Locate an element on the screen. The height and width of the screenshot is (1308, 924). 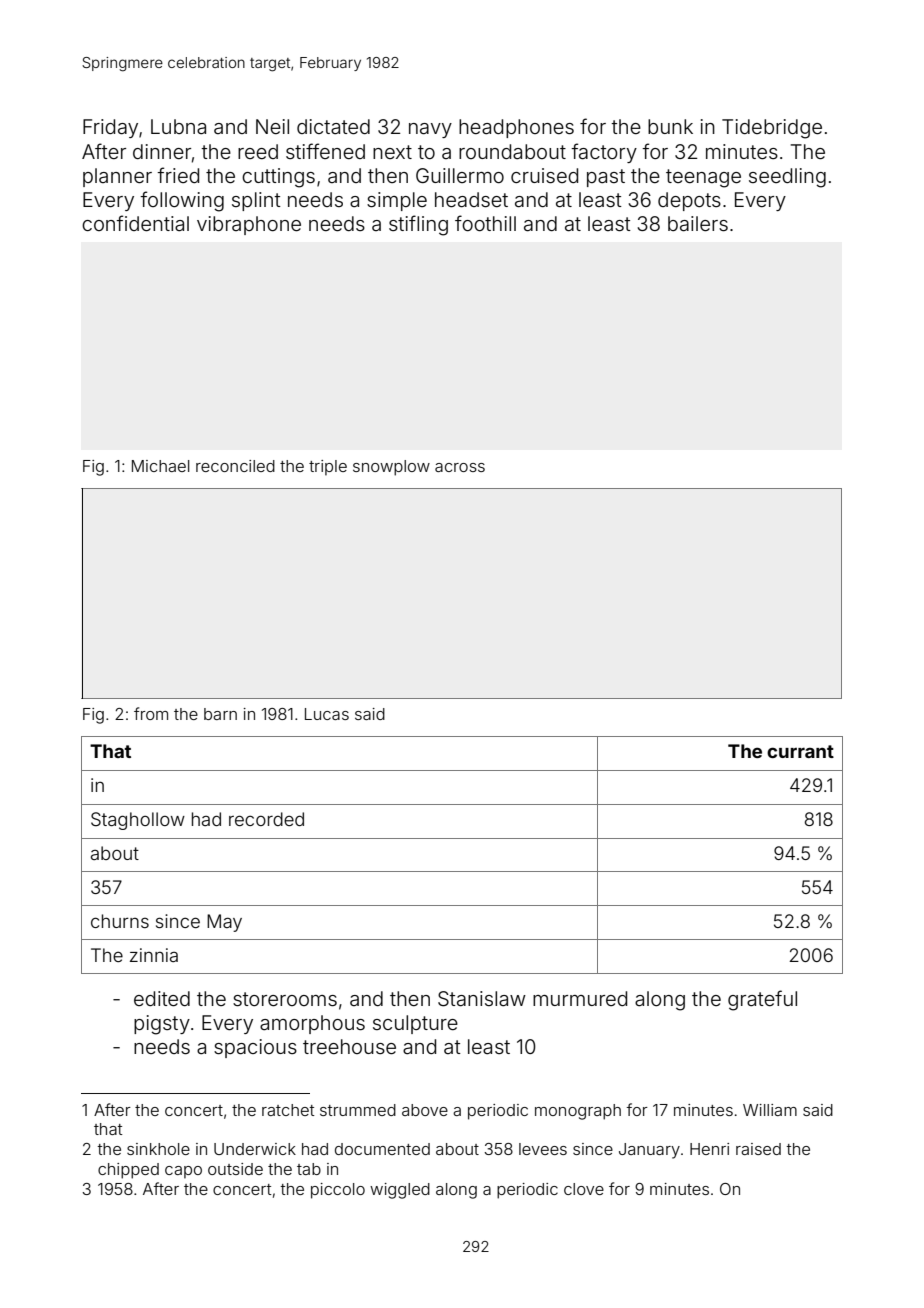
bunk is located at coordinates (670, 126).
